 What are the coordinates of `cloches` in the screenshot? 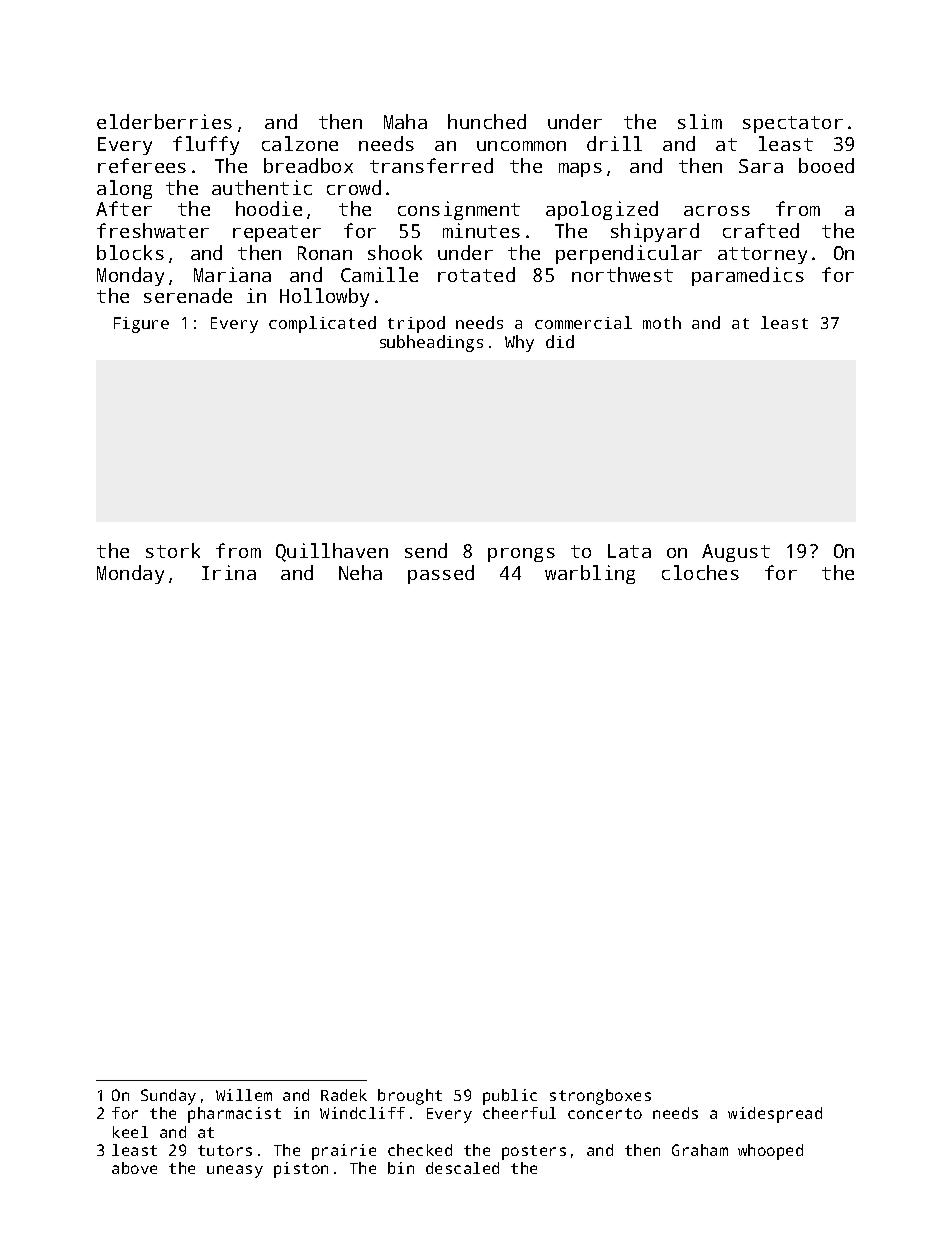 It's located at (700, 572).
